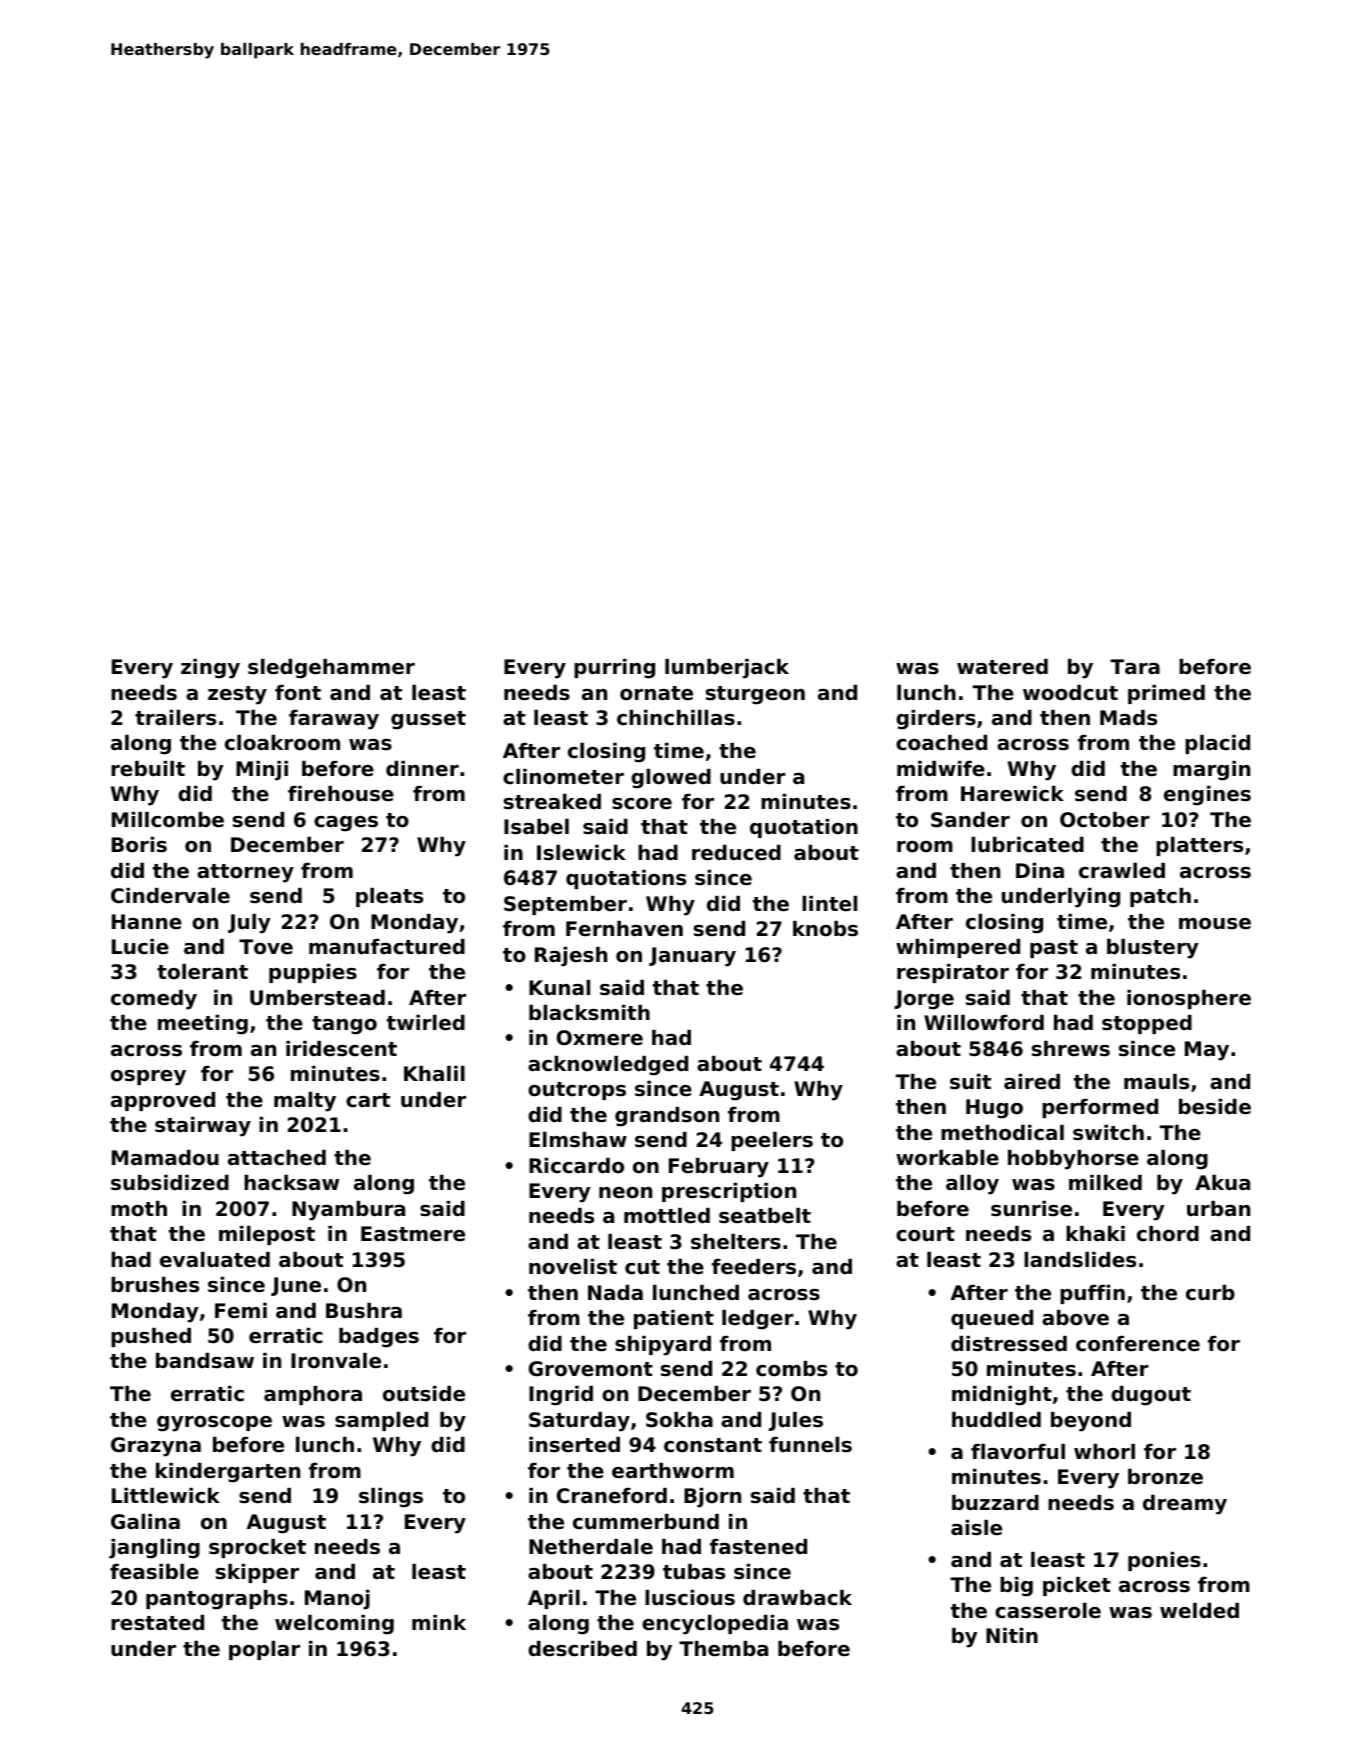 This document has width=1362, height=1762. Describe the element at coordinates (624, 929) in the document. I see `Fernhaven` at that location.
